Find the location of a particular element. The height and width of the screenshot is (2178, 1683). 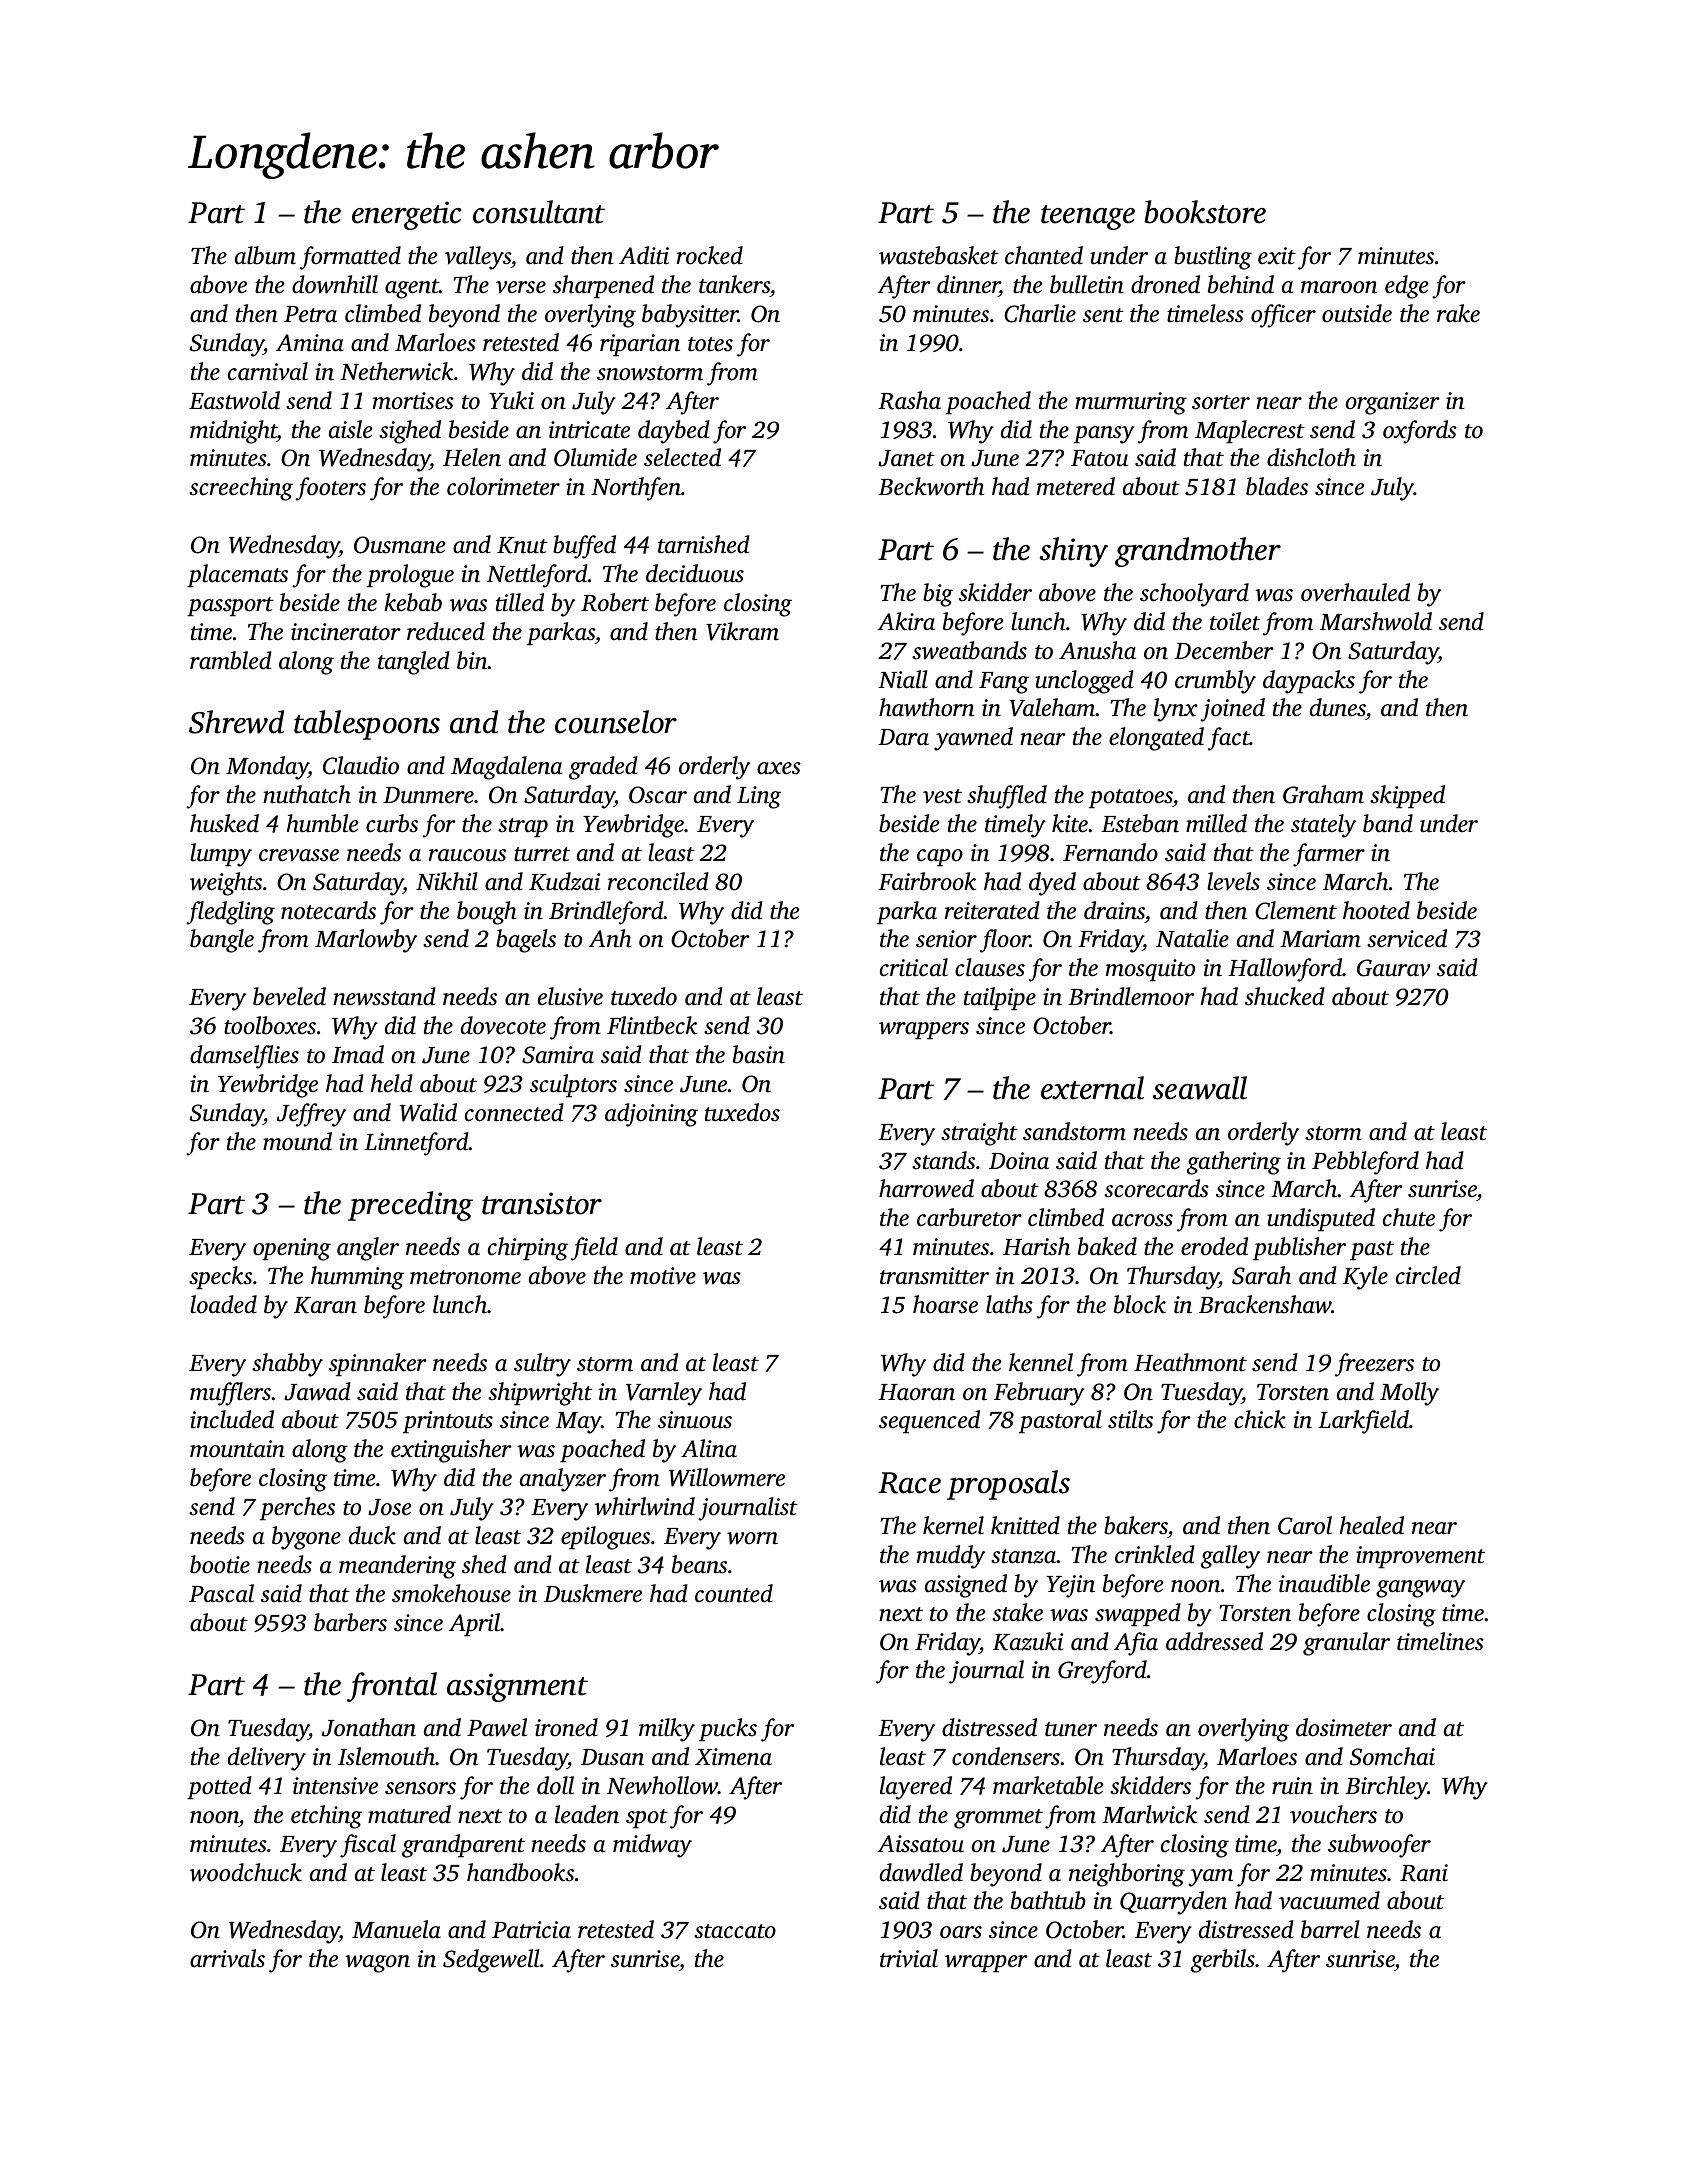

worn is located at coordinates (752, 1538).
